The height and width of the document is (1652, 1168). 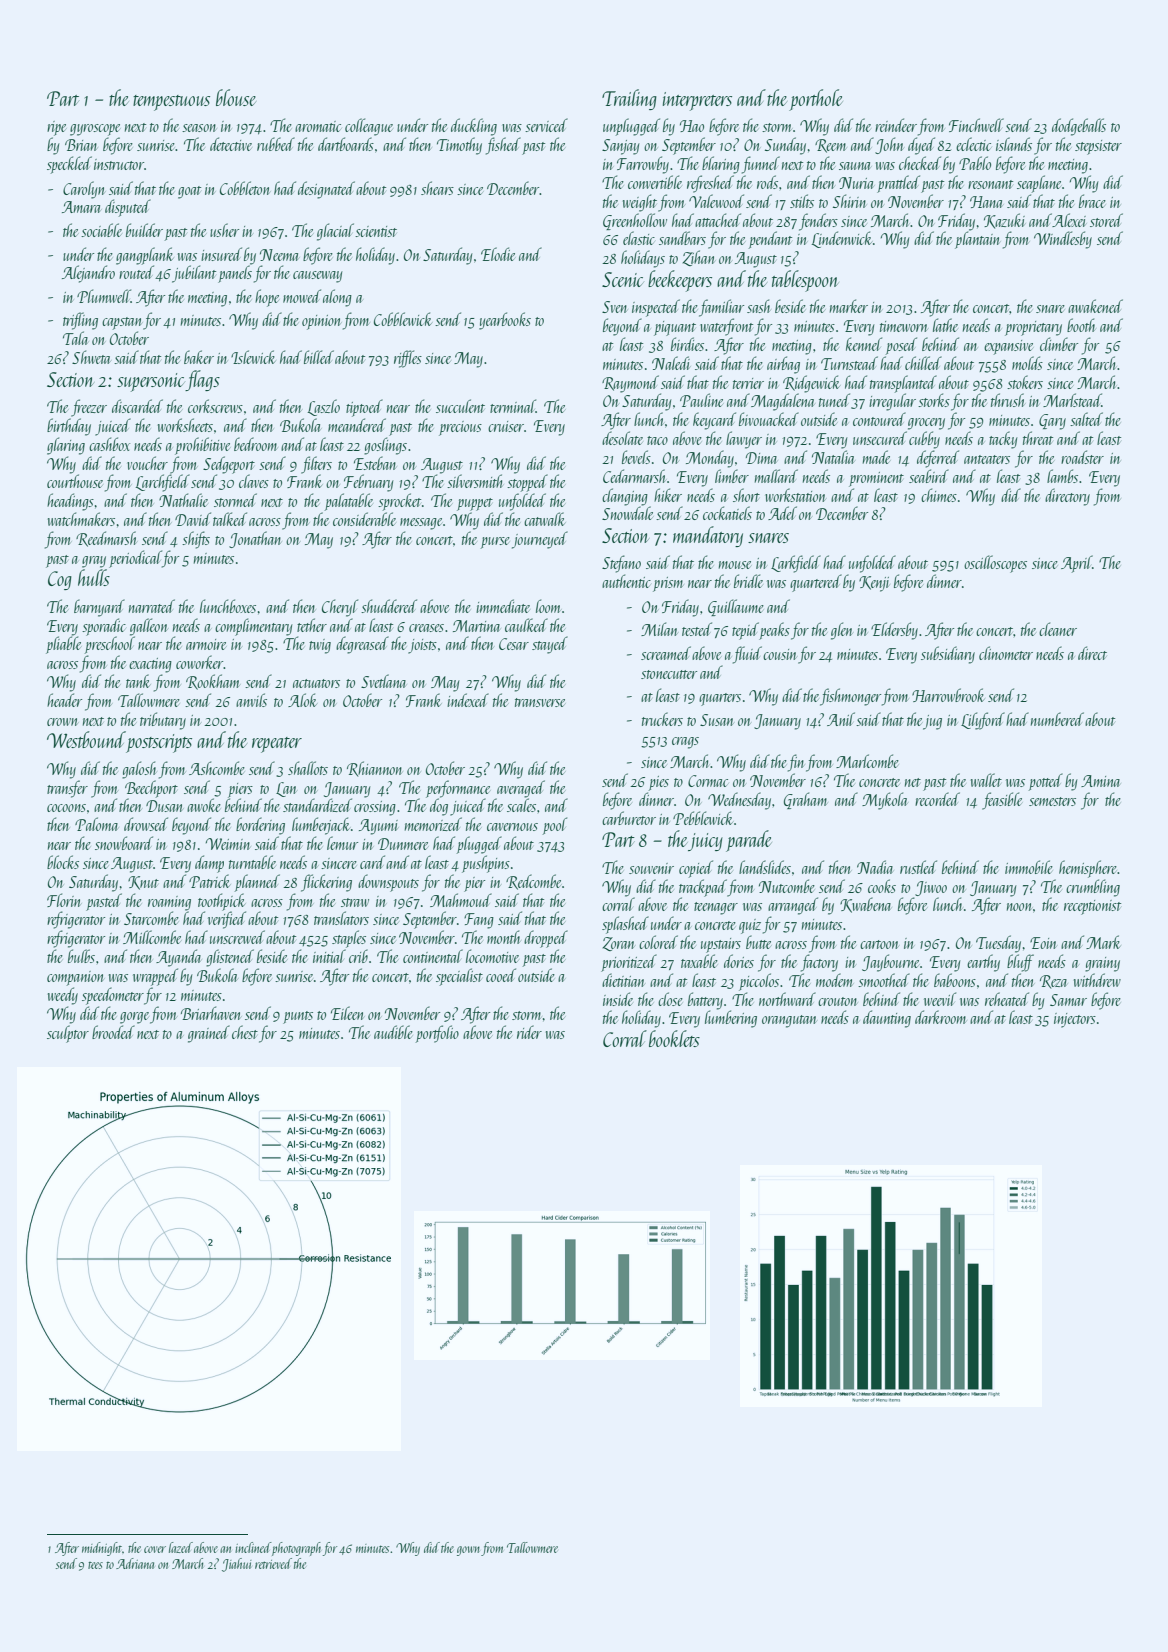 I want to click on inside, so click(x=618, y=999).
